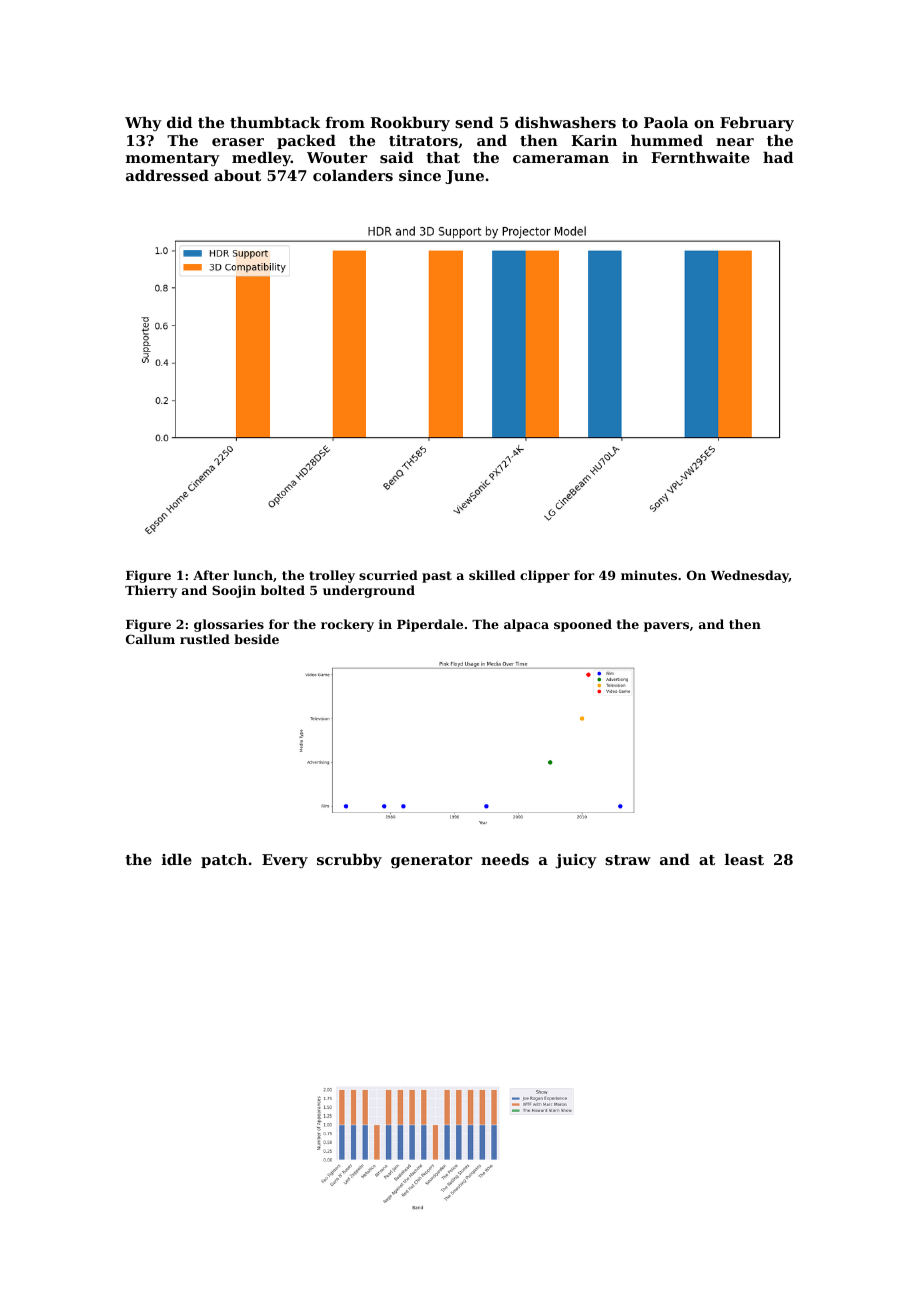  I want to click on did, so click(179, 122).
